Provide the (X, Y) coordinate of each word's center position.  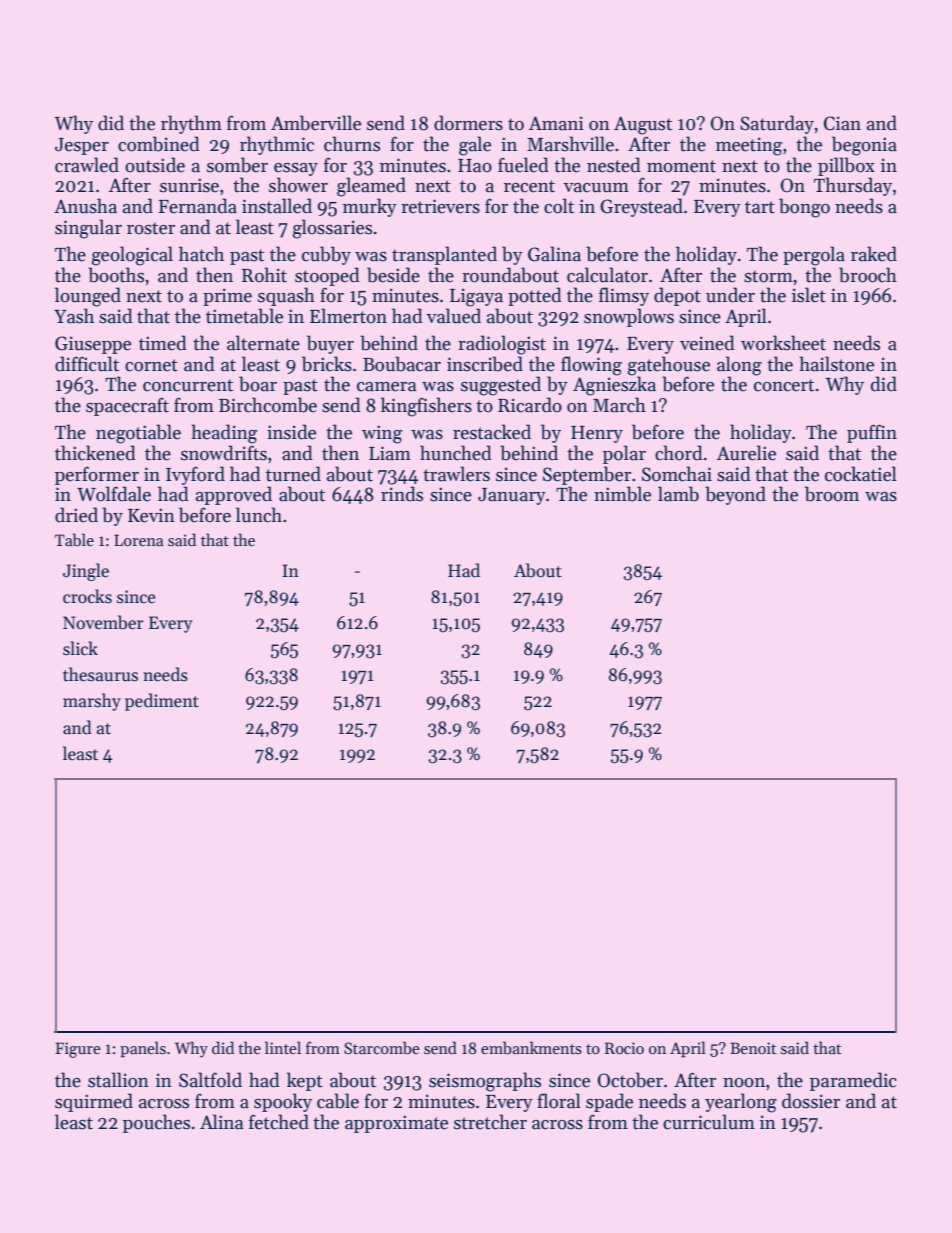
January (512, 496)
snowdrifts (224, 453)
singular (88, 229)
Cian (842, 123)
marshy (92, 702)
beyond (735, 495)
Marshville (570, 144)
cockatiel (861, 474)
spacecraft (127, 406)
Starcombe (382, 1048)
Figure (78, 1050)
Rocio (624, 1048)
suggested (501, 386)
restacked (492, 432)
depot (677, 296)
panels (143, 1049)
